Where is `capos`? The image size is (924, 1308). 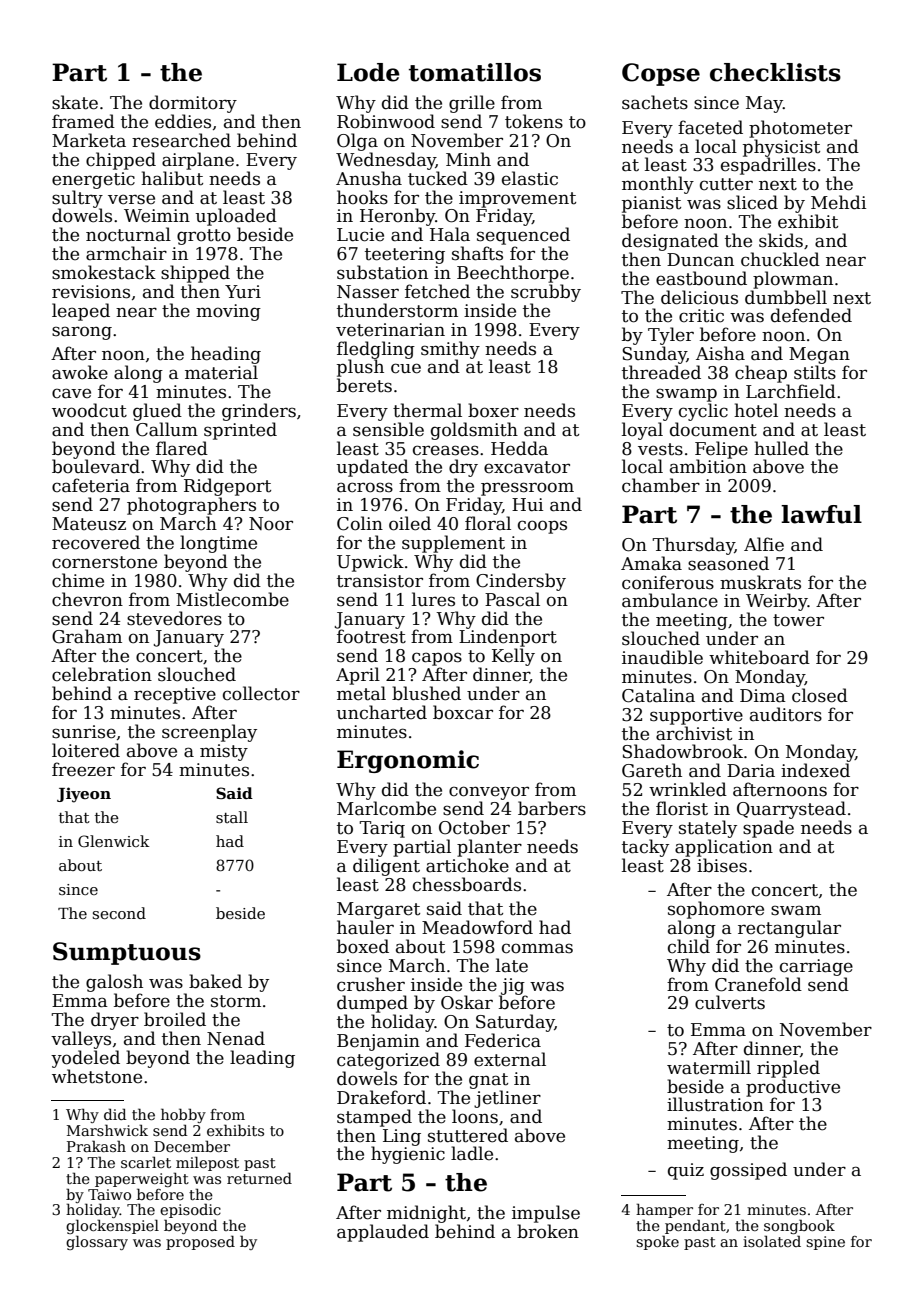
capos is located at coordinates (437, 659).
